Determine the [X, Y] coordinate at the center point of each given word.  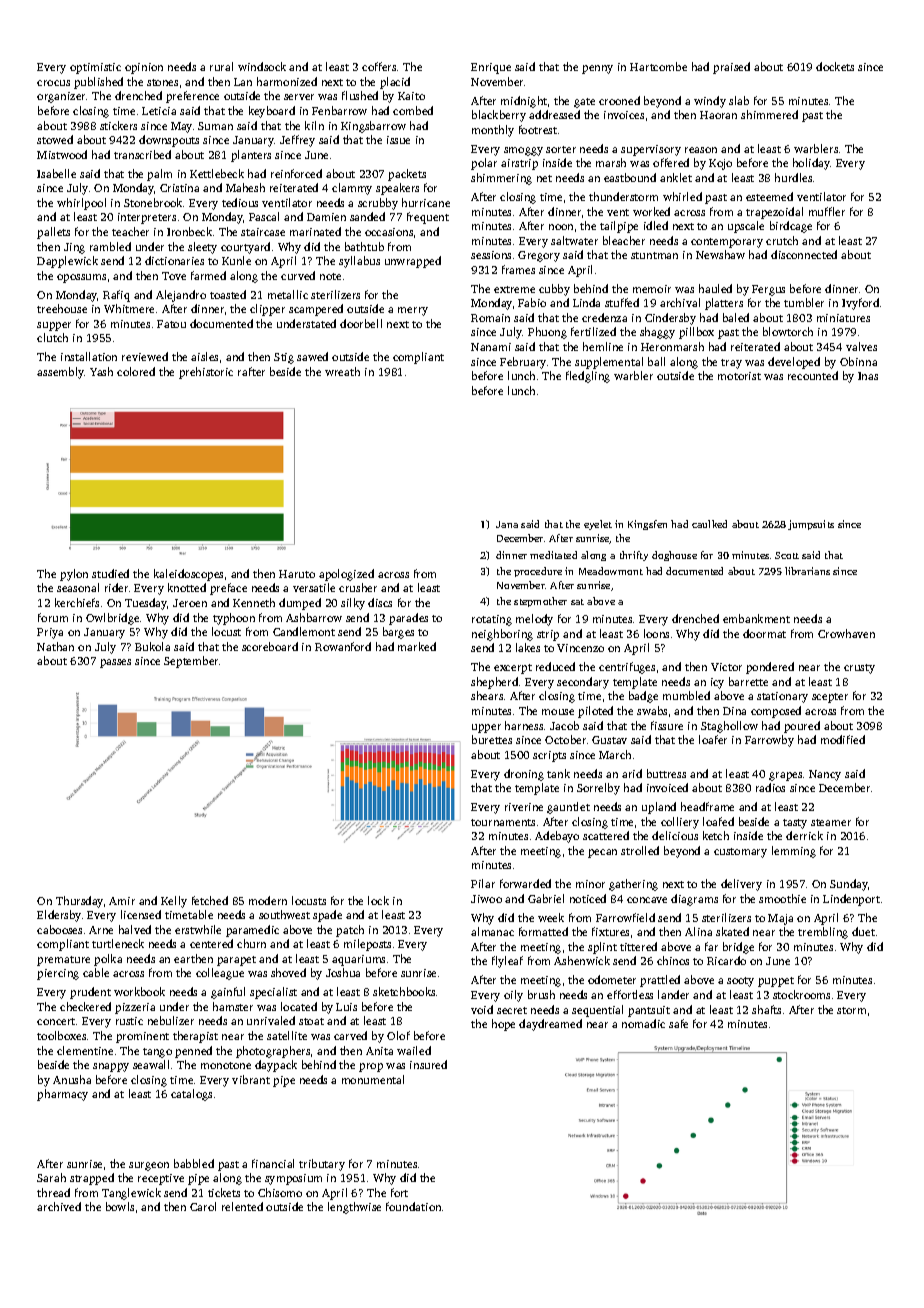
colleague [220, 974]
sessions [491, 255]
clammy [352, 189]
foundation [413, 1206]
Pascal [264, 216]
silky [353, 604]
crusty [859, 669]
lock [378, 900]
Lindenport [851, 900]
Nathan [55, 646]
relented [242, 1206]
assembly [61, 373]
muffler [827, 211]
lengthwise [354, 1208]
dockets [835, 66]
